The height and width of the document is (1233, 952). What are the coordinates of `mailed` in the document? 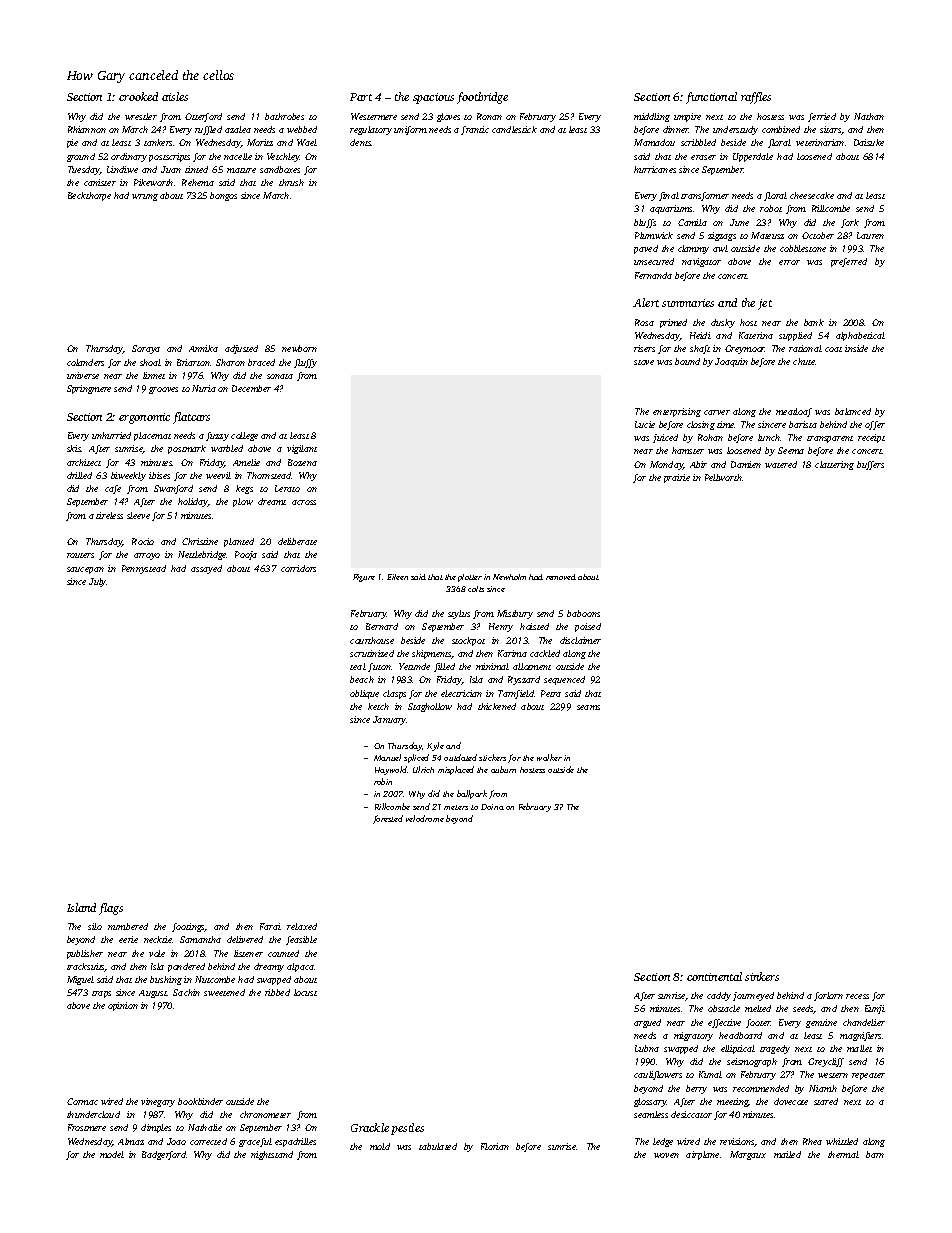 It's located at (787, 1154).
